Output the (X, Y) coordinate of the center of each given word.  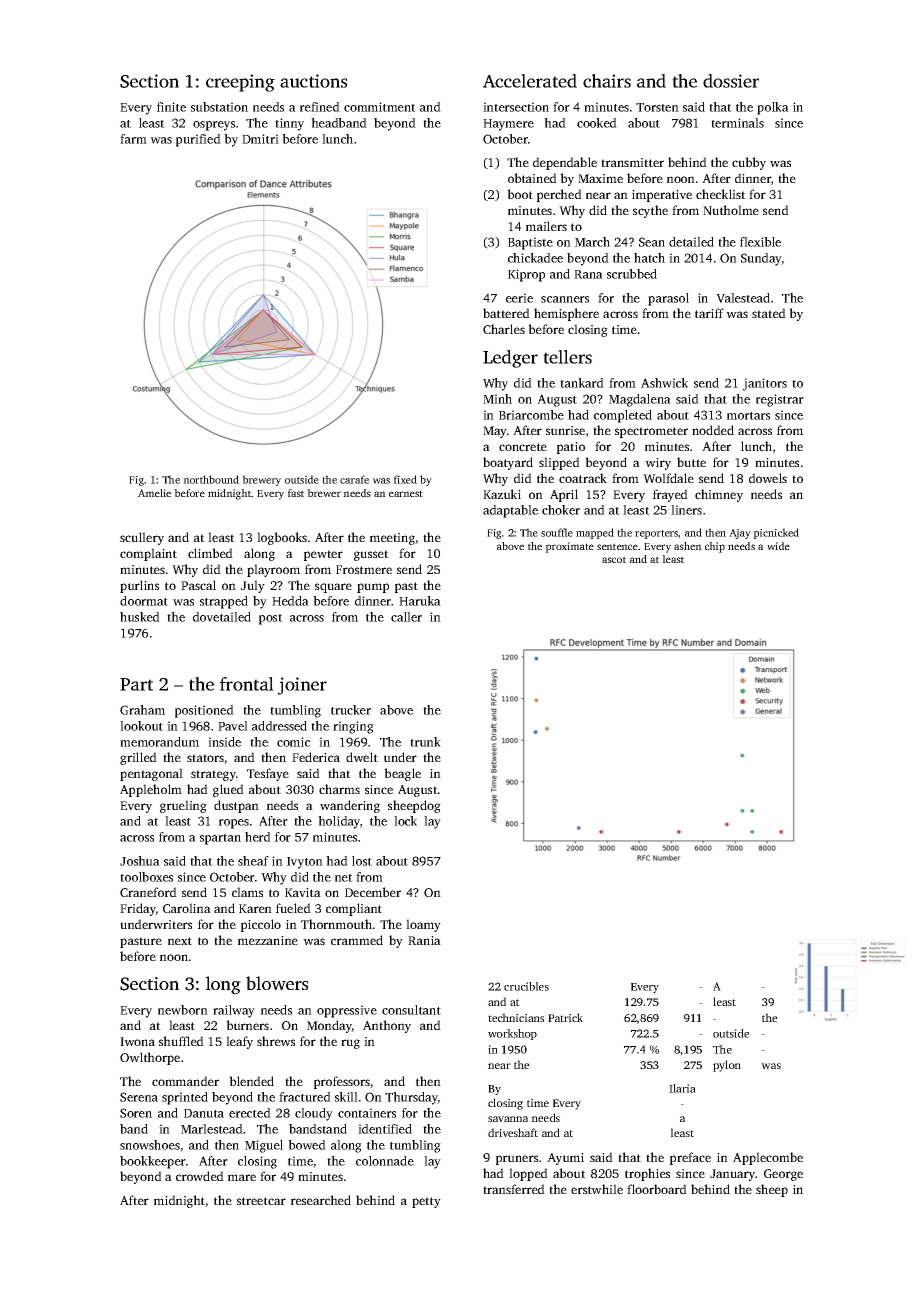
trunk (425, 742)
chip (715, 547)
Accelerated (530, 81)
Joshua (140, 861)
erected (250, 1113)
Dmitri (260, 139)
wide (778, 546)
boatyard (508, 463)
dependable (565, 163)
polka (773, 108)
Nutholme (731, 210)
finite (171, 107)
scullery (142, 538)
